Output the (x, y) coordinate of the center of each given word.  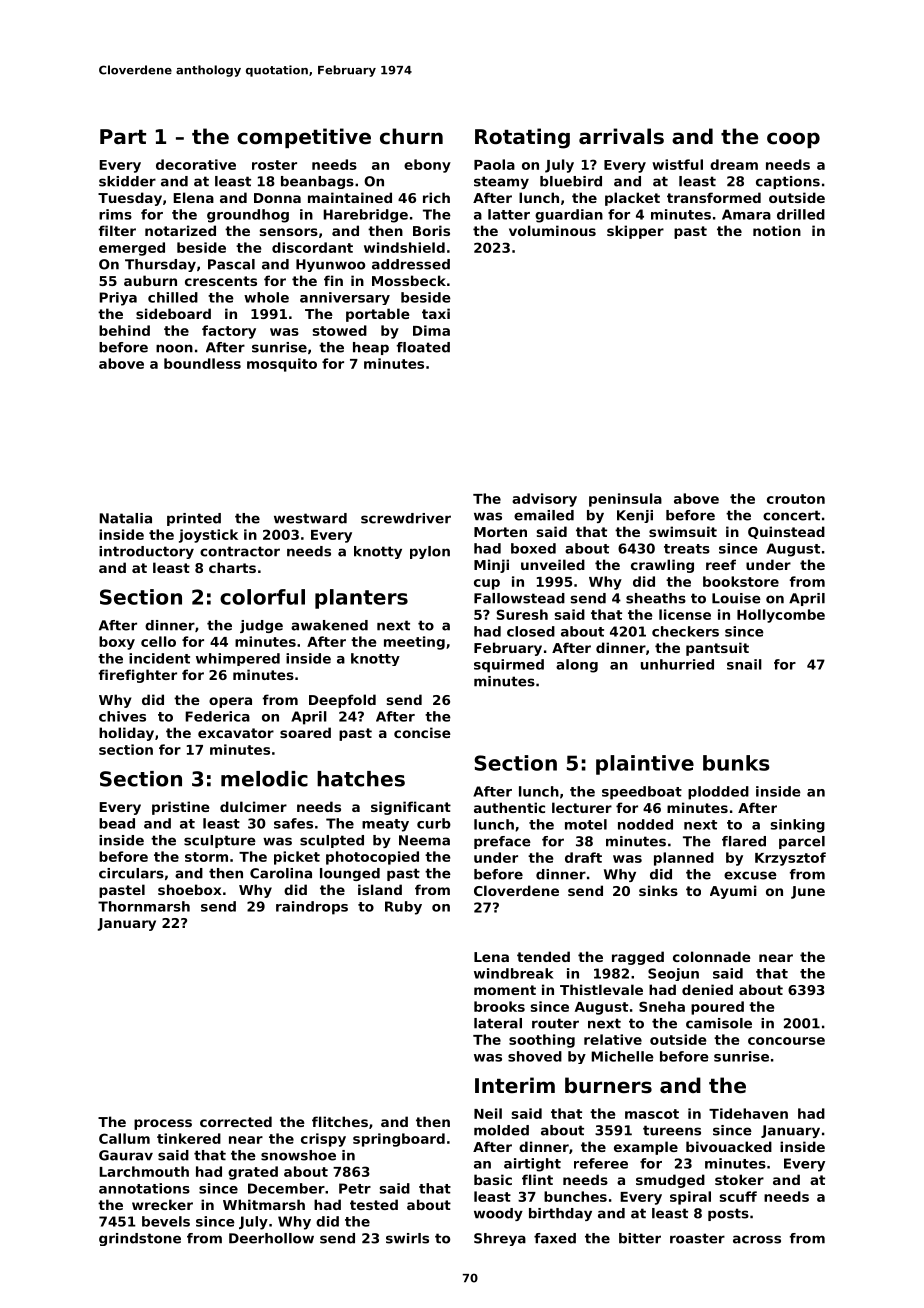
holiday (126, 734)
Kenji (635, 516)
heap (371, 348)
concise (422, 732)
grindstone (140, 1239)
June (808, 892)
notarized (180, 230)
